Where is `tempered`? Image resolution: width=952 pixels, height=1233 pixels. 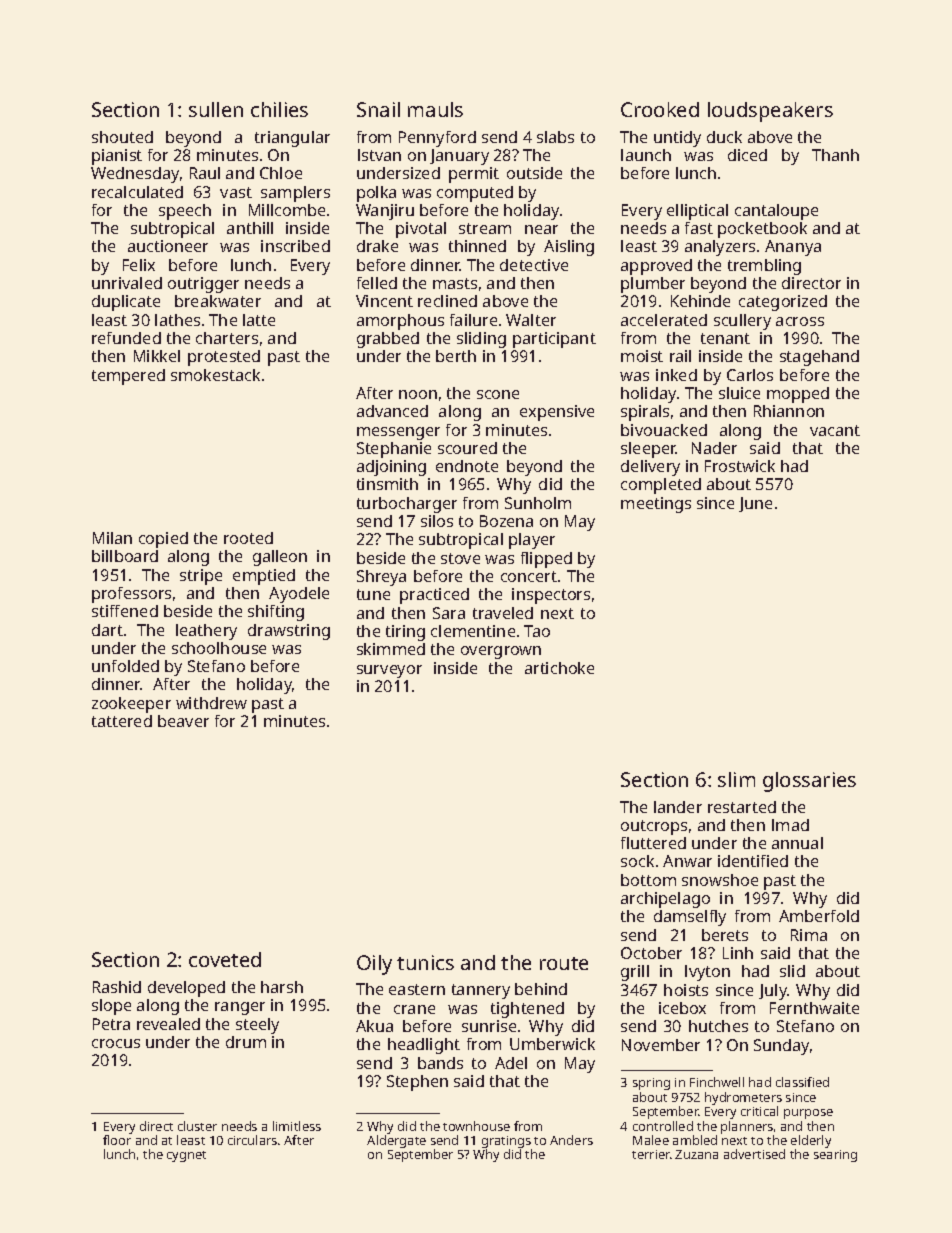
tempered is located at coordinates (128, 377).
